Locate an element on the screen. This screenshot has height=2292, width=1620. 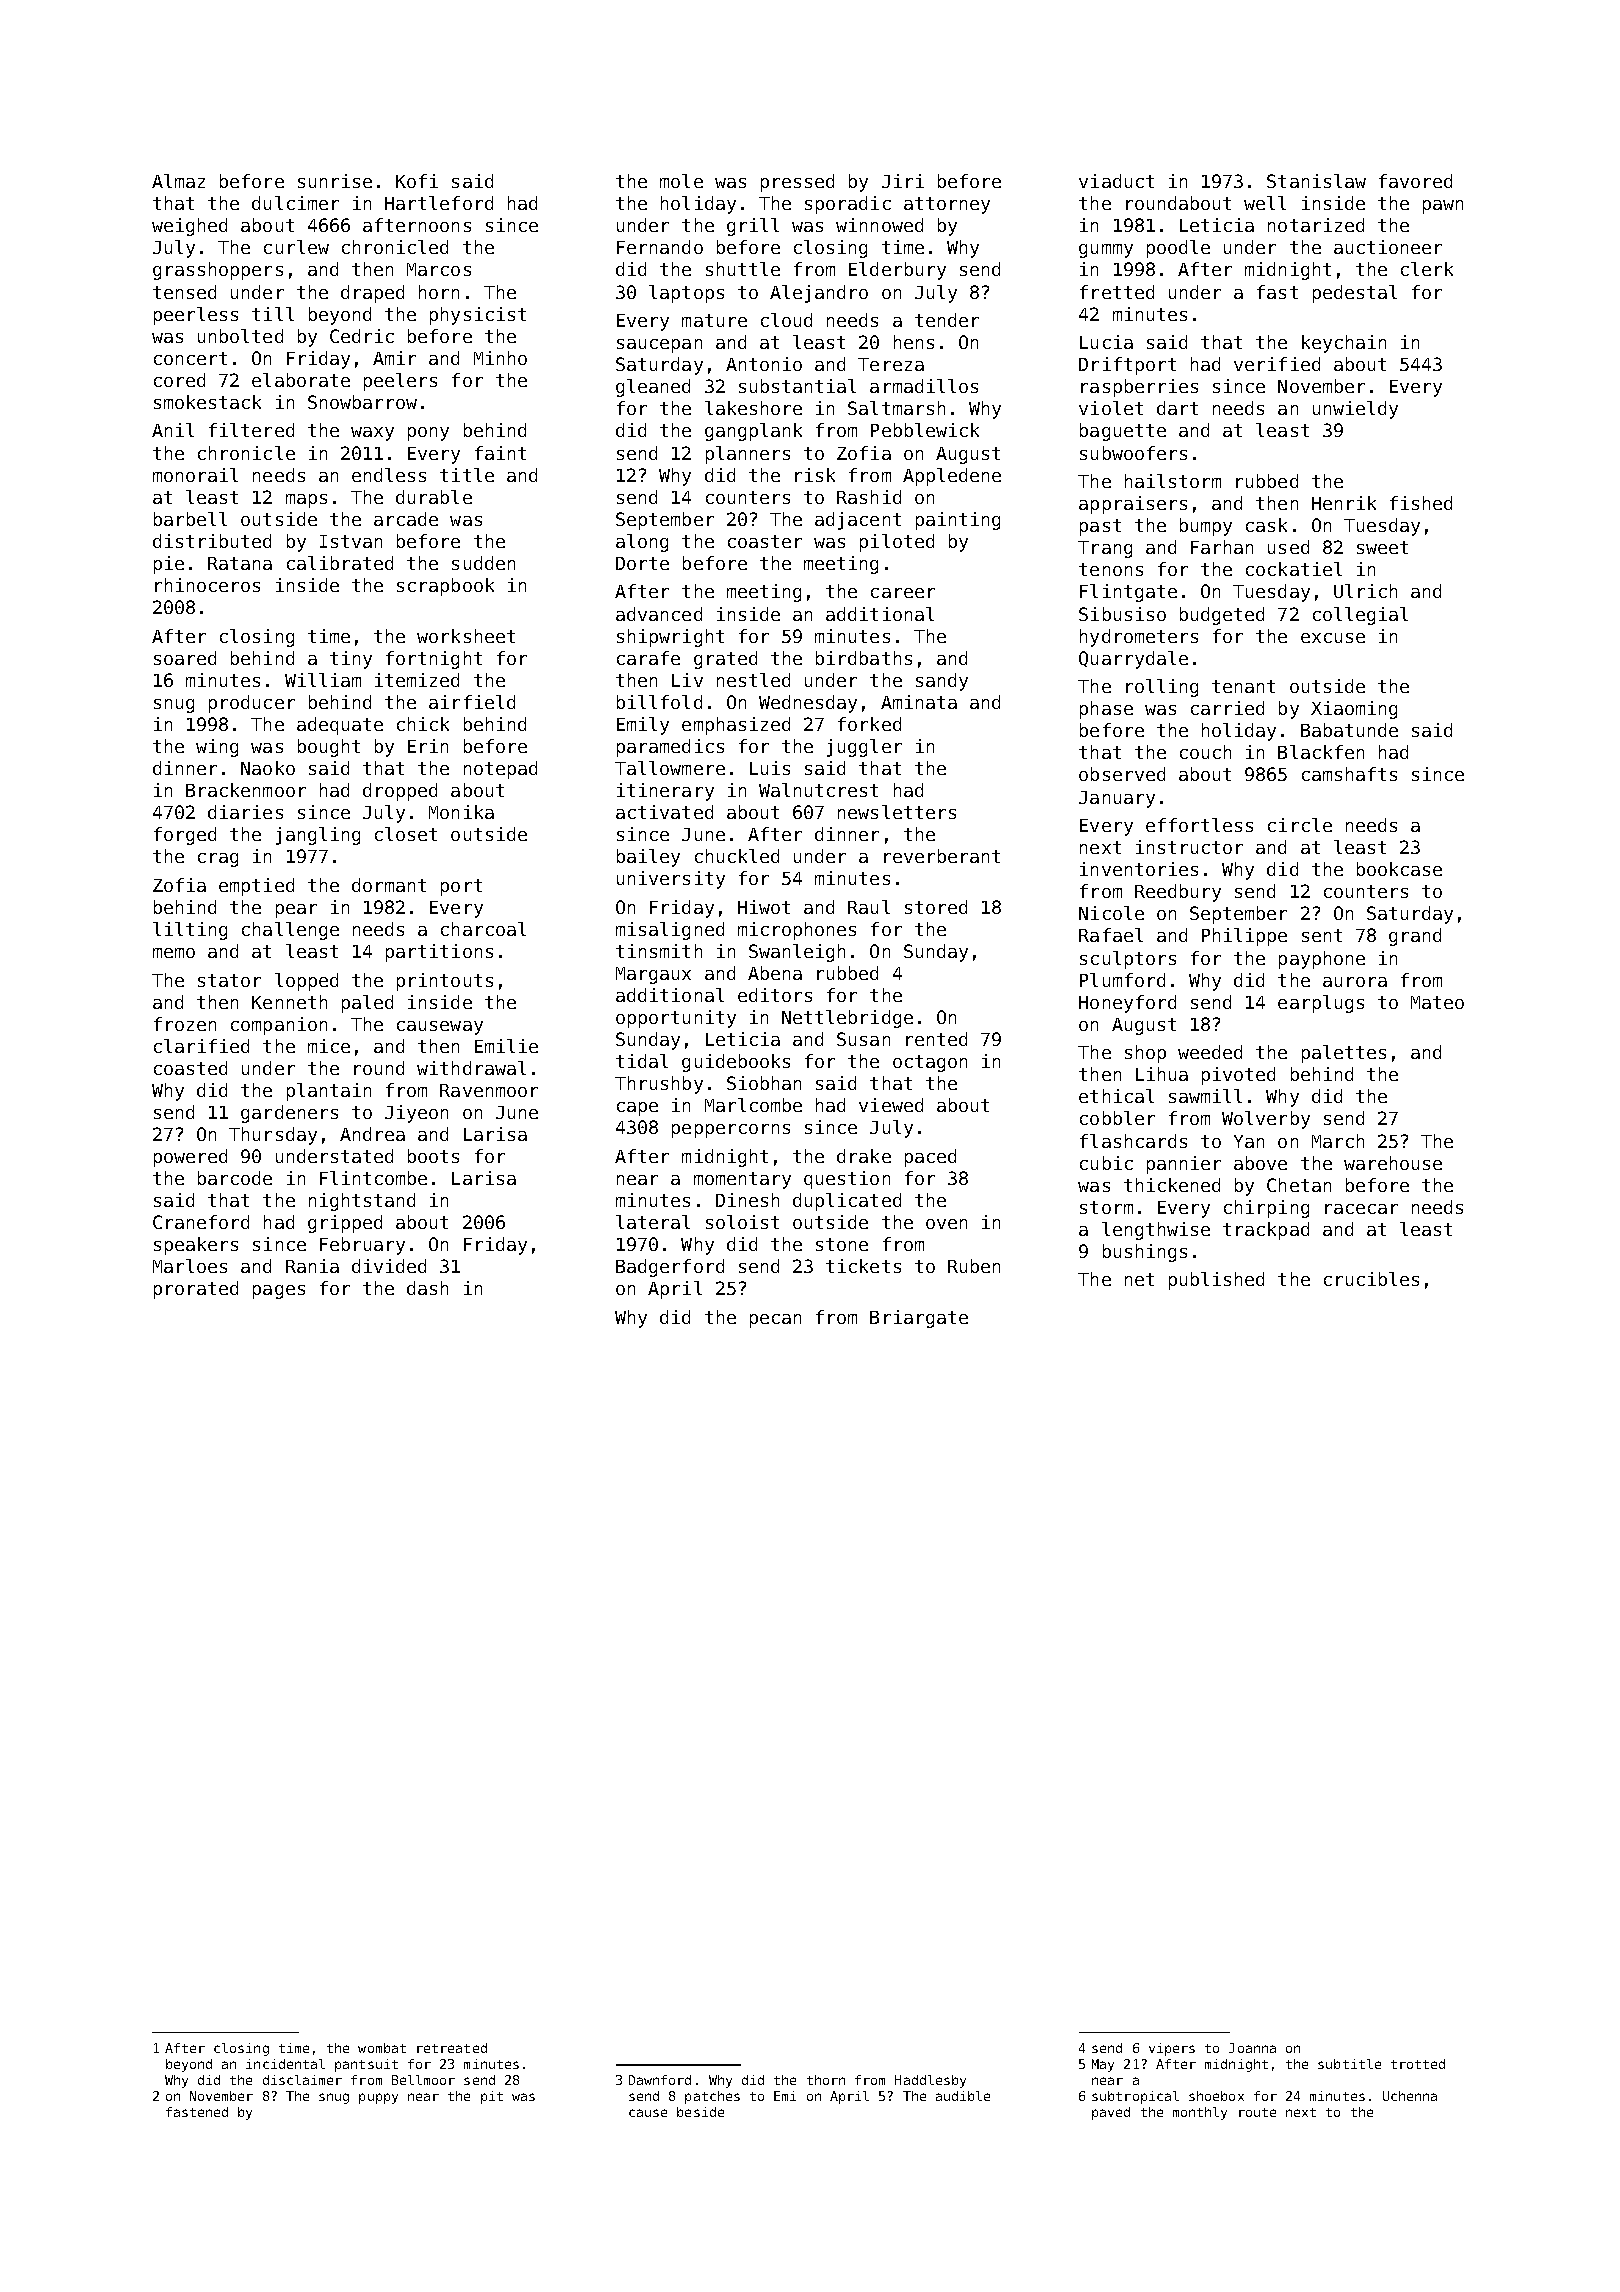
patches is located at coordinates (712, 2097).
